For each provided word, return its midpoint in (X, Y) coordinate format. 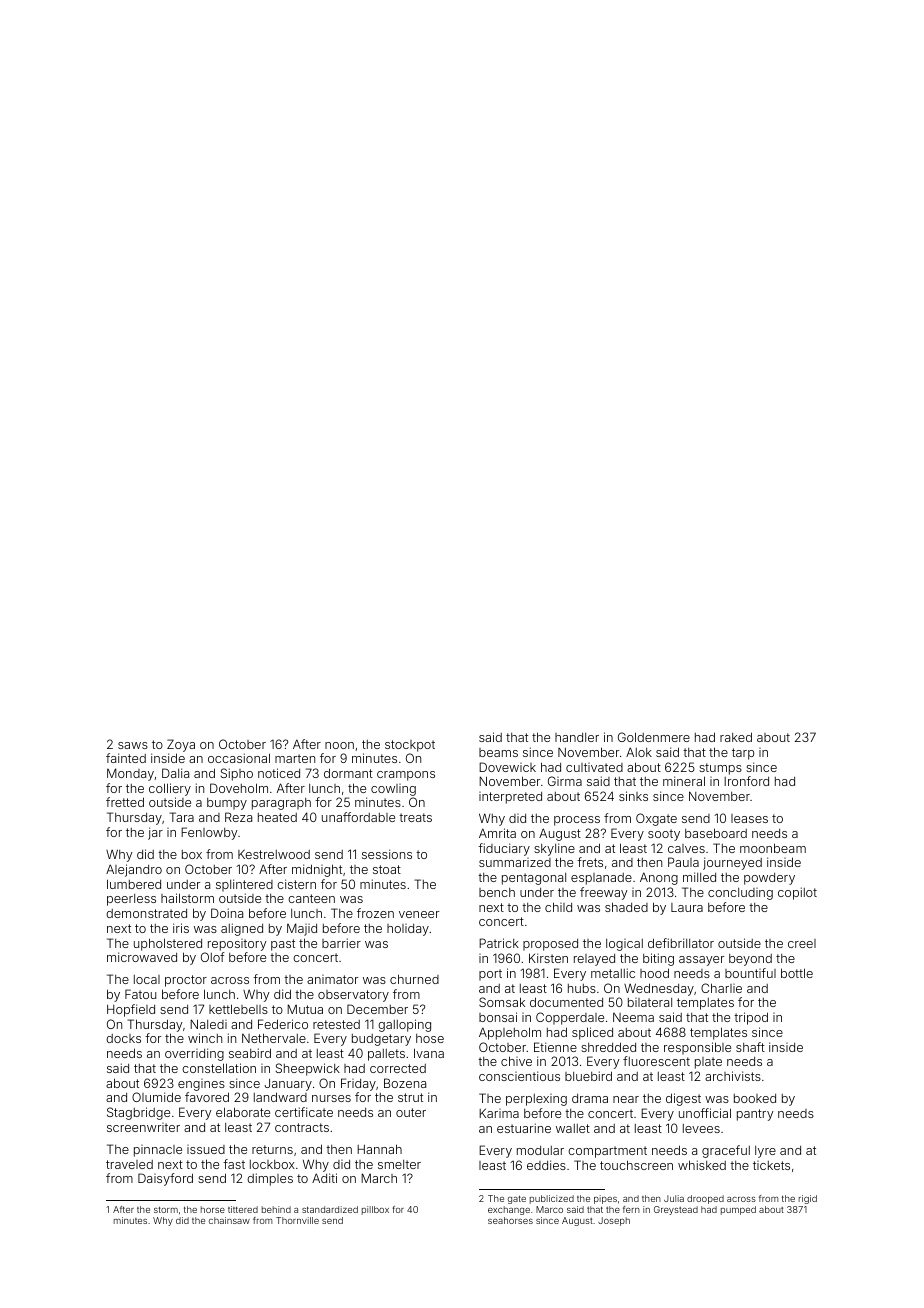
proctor (186, 981)
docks (123, 1038)
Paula (683, 862)
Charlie (721, 988)
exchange (509, 1210)
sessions (387, 854)
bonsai (498, 1017)
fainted (126, 758)
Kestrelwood (274, 854)
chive (516, 1061)
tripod (751, 1018)
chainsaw (229, 1220)
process (577, 821)
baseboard (716, 833)
